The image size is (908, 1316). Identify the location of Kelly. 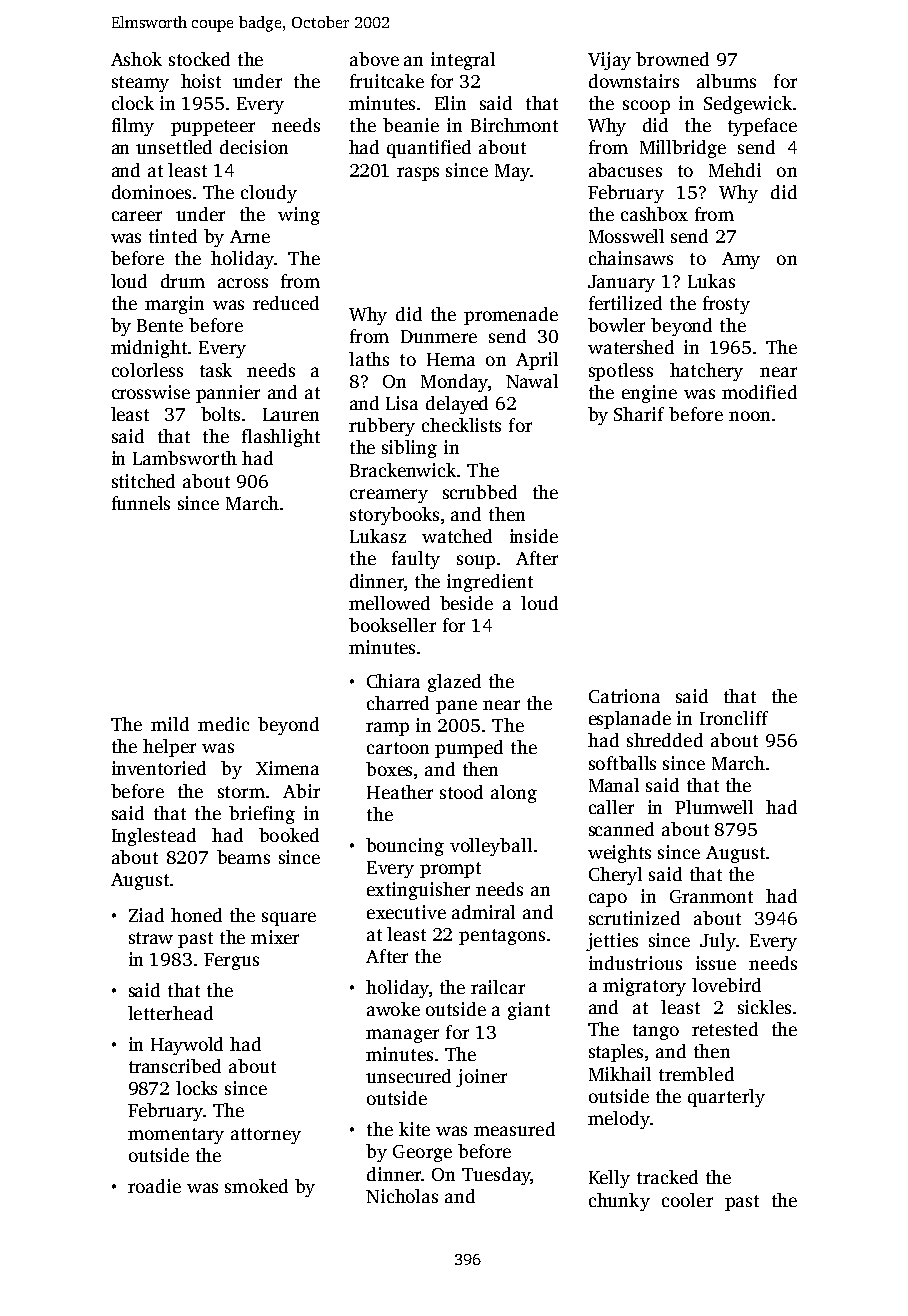
(609, 1179).
